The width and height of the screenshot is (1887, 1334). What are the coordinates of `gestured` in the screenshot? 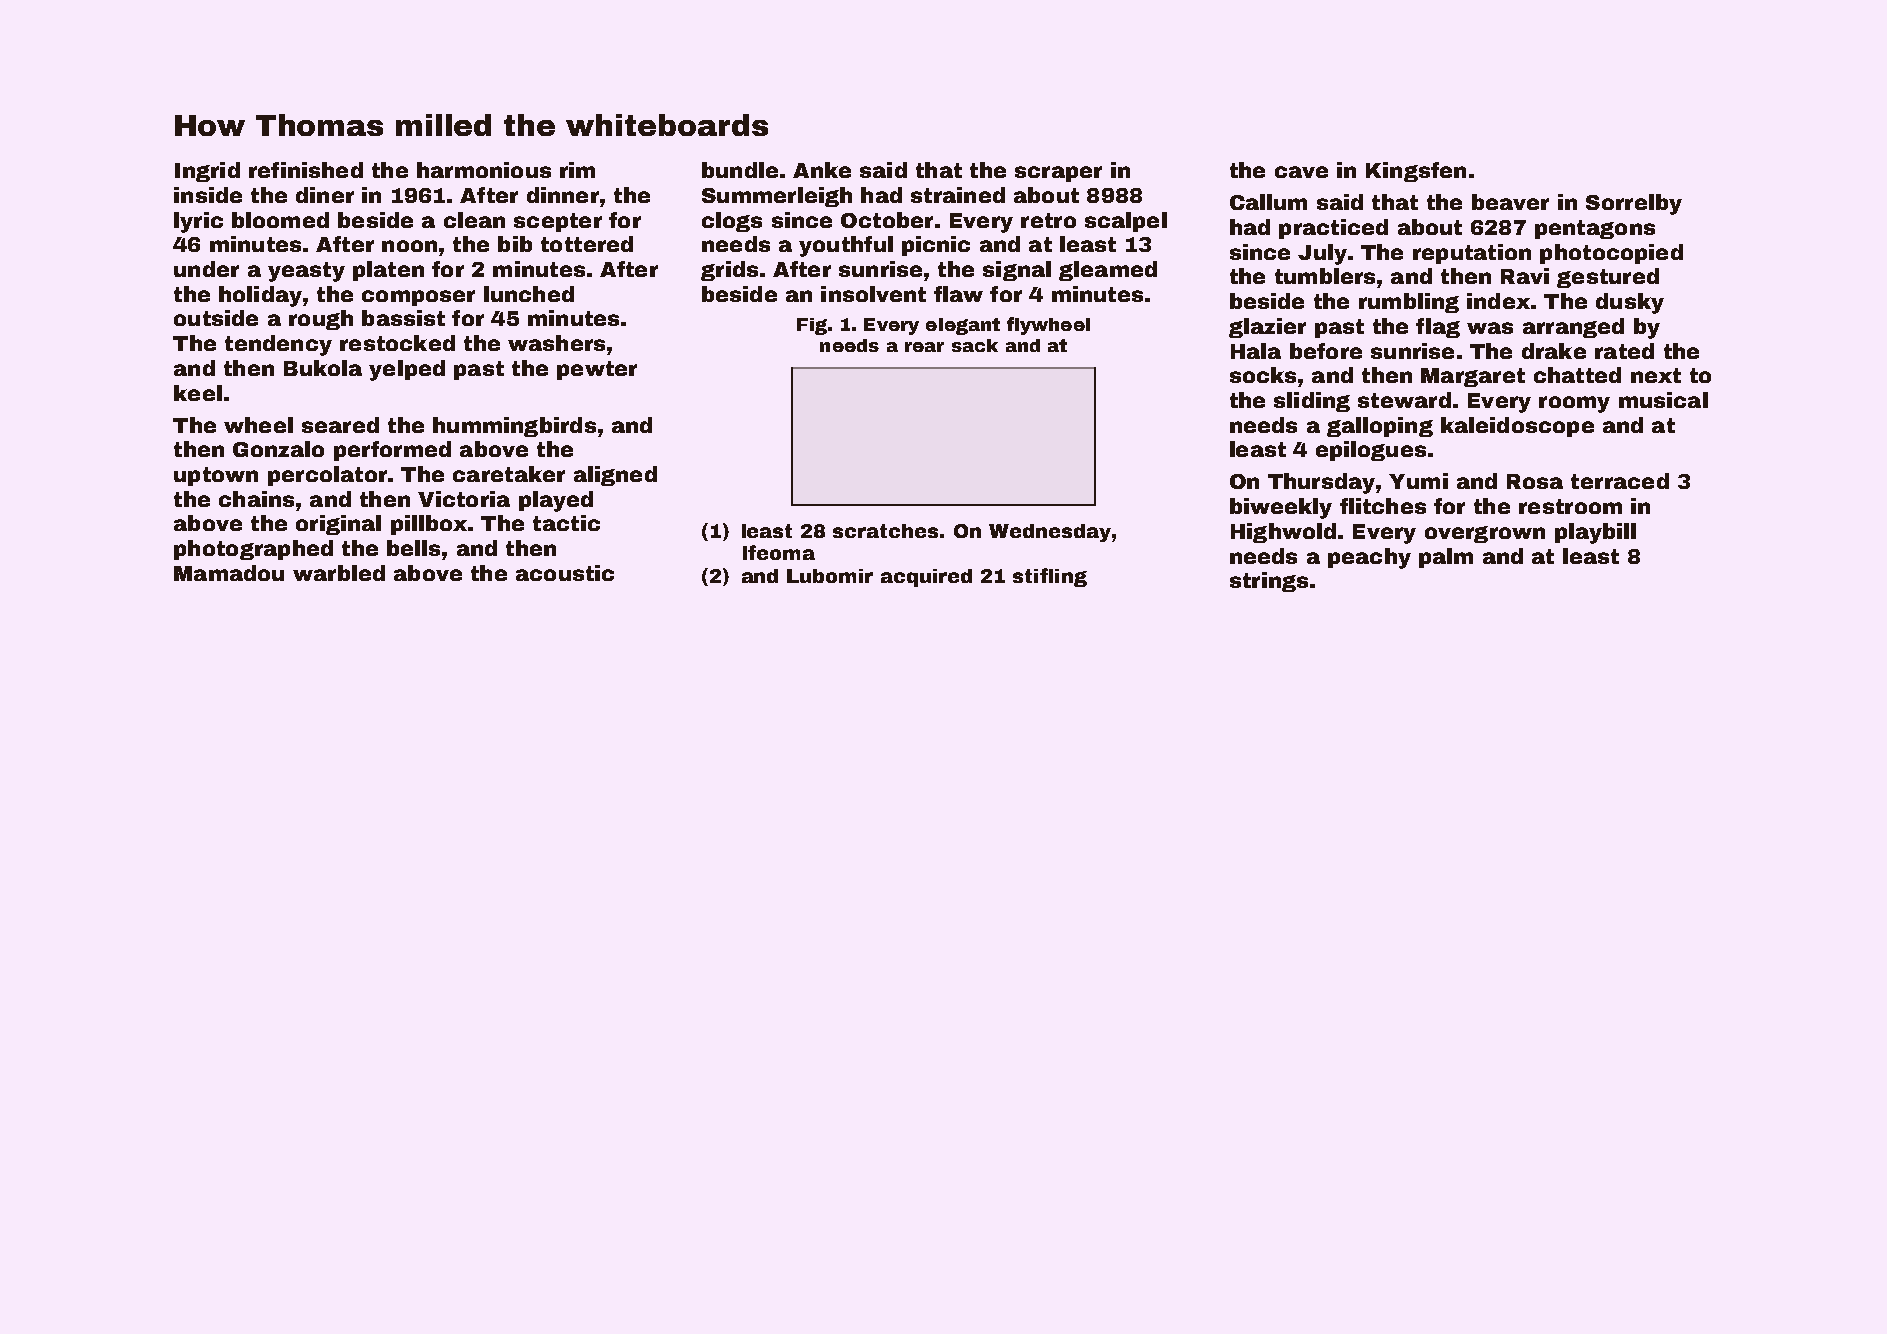 It's located at (1608, 278).
